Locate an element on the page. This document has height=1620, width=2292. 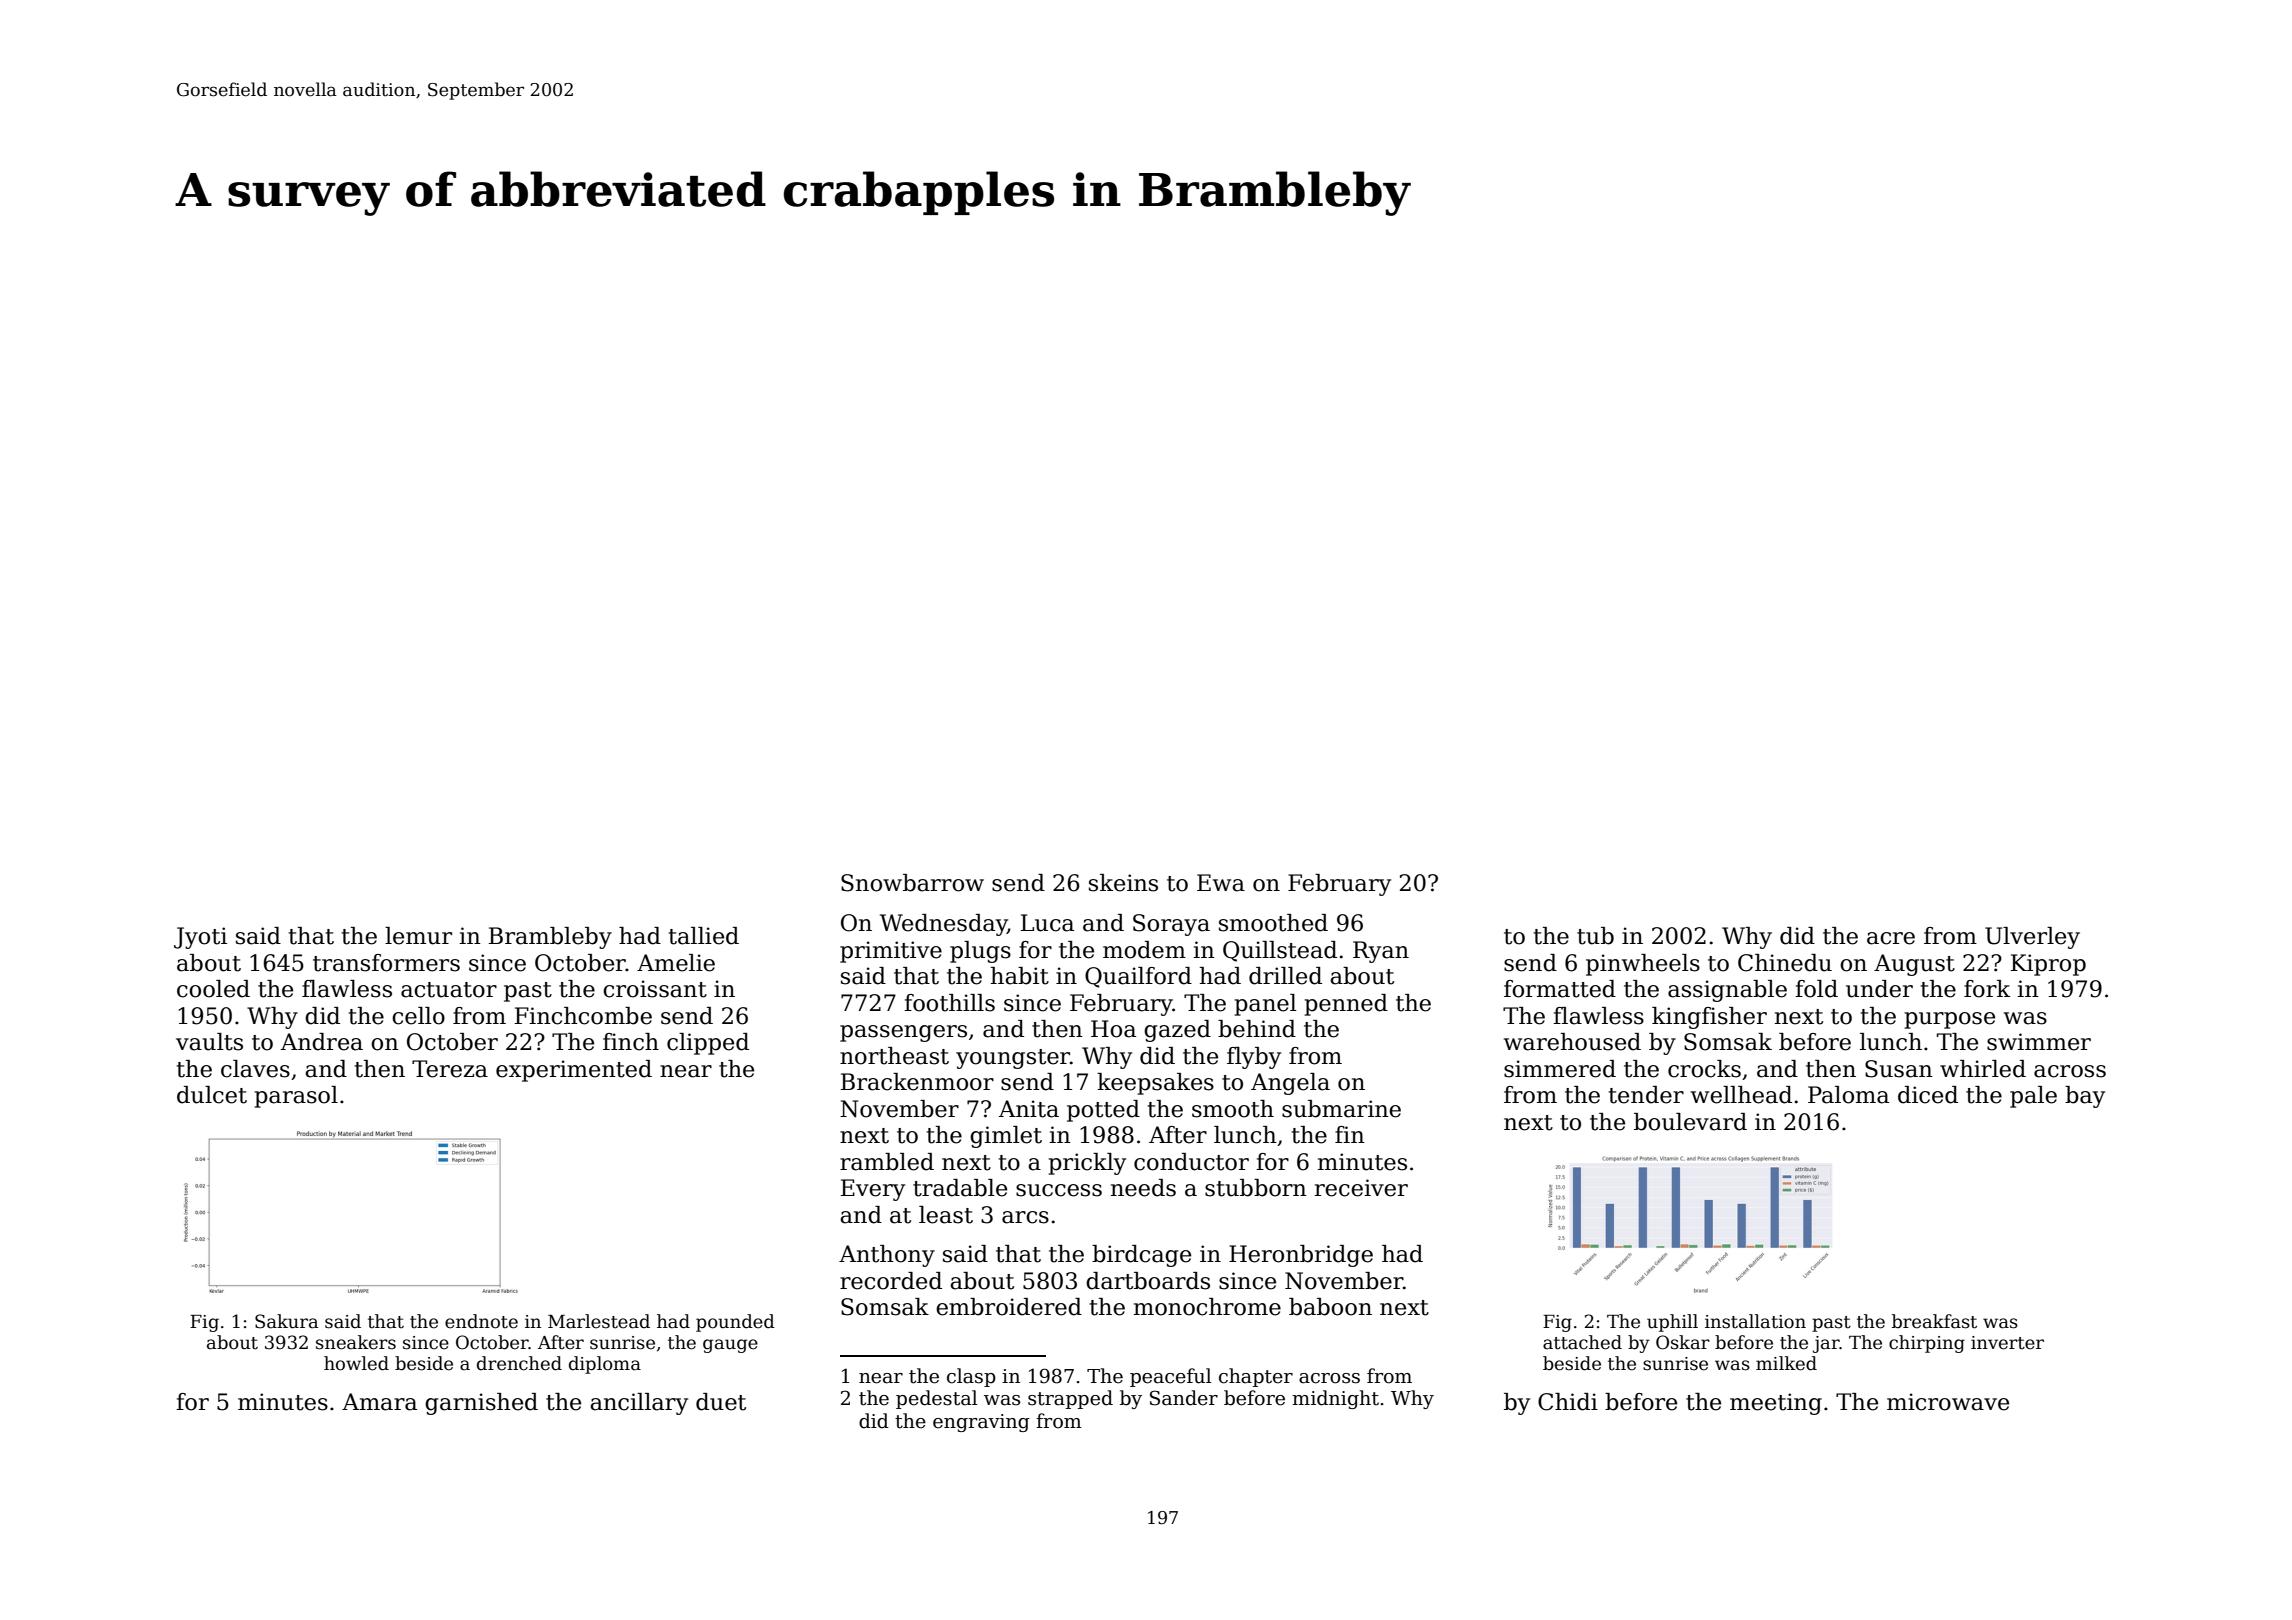
Anthony is located at coordinates (887, 1256).
